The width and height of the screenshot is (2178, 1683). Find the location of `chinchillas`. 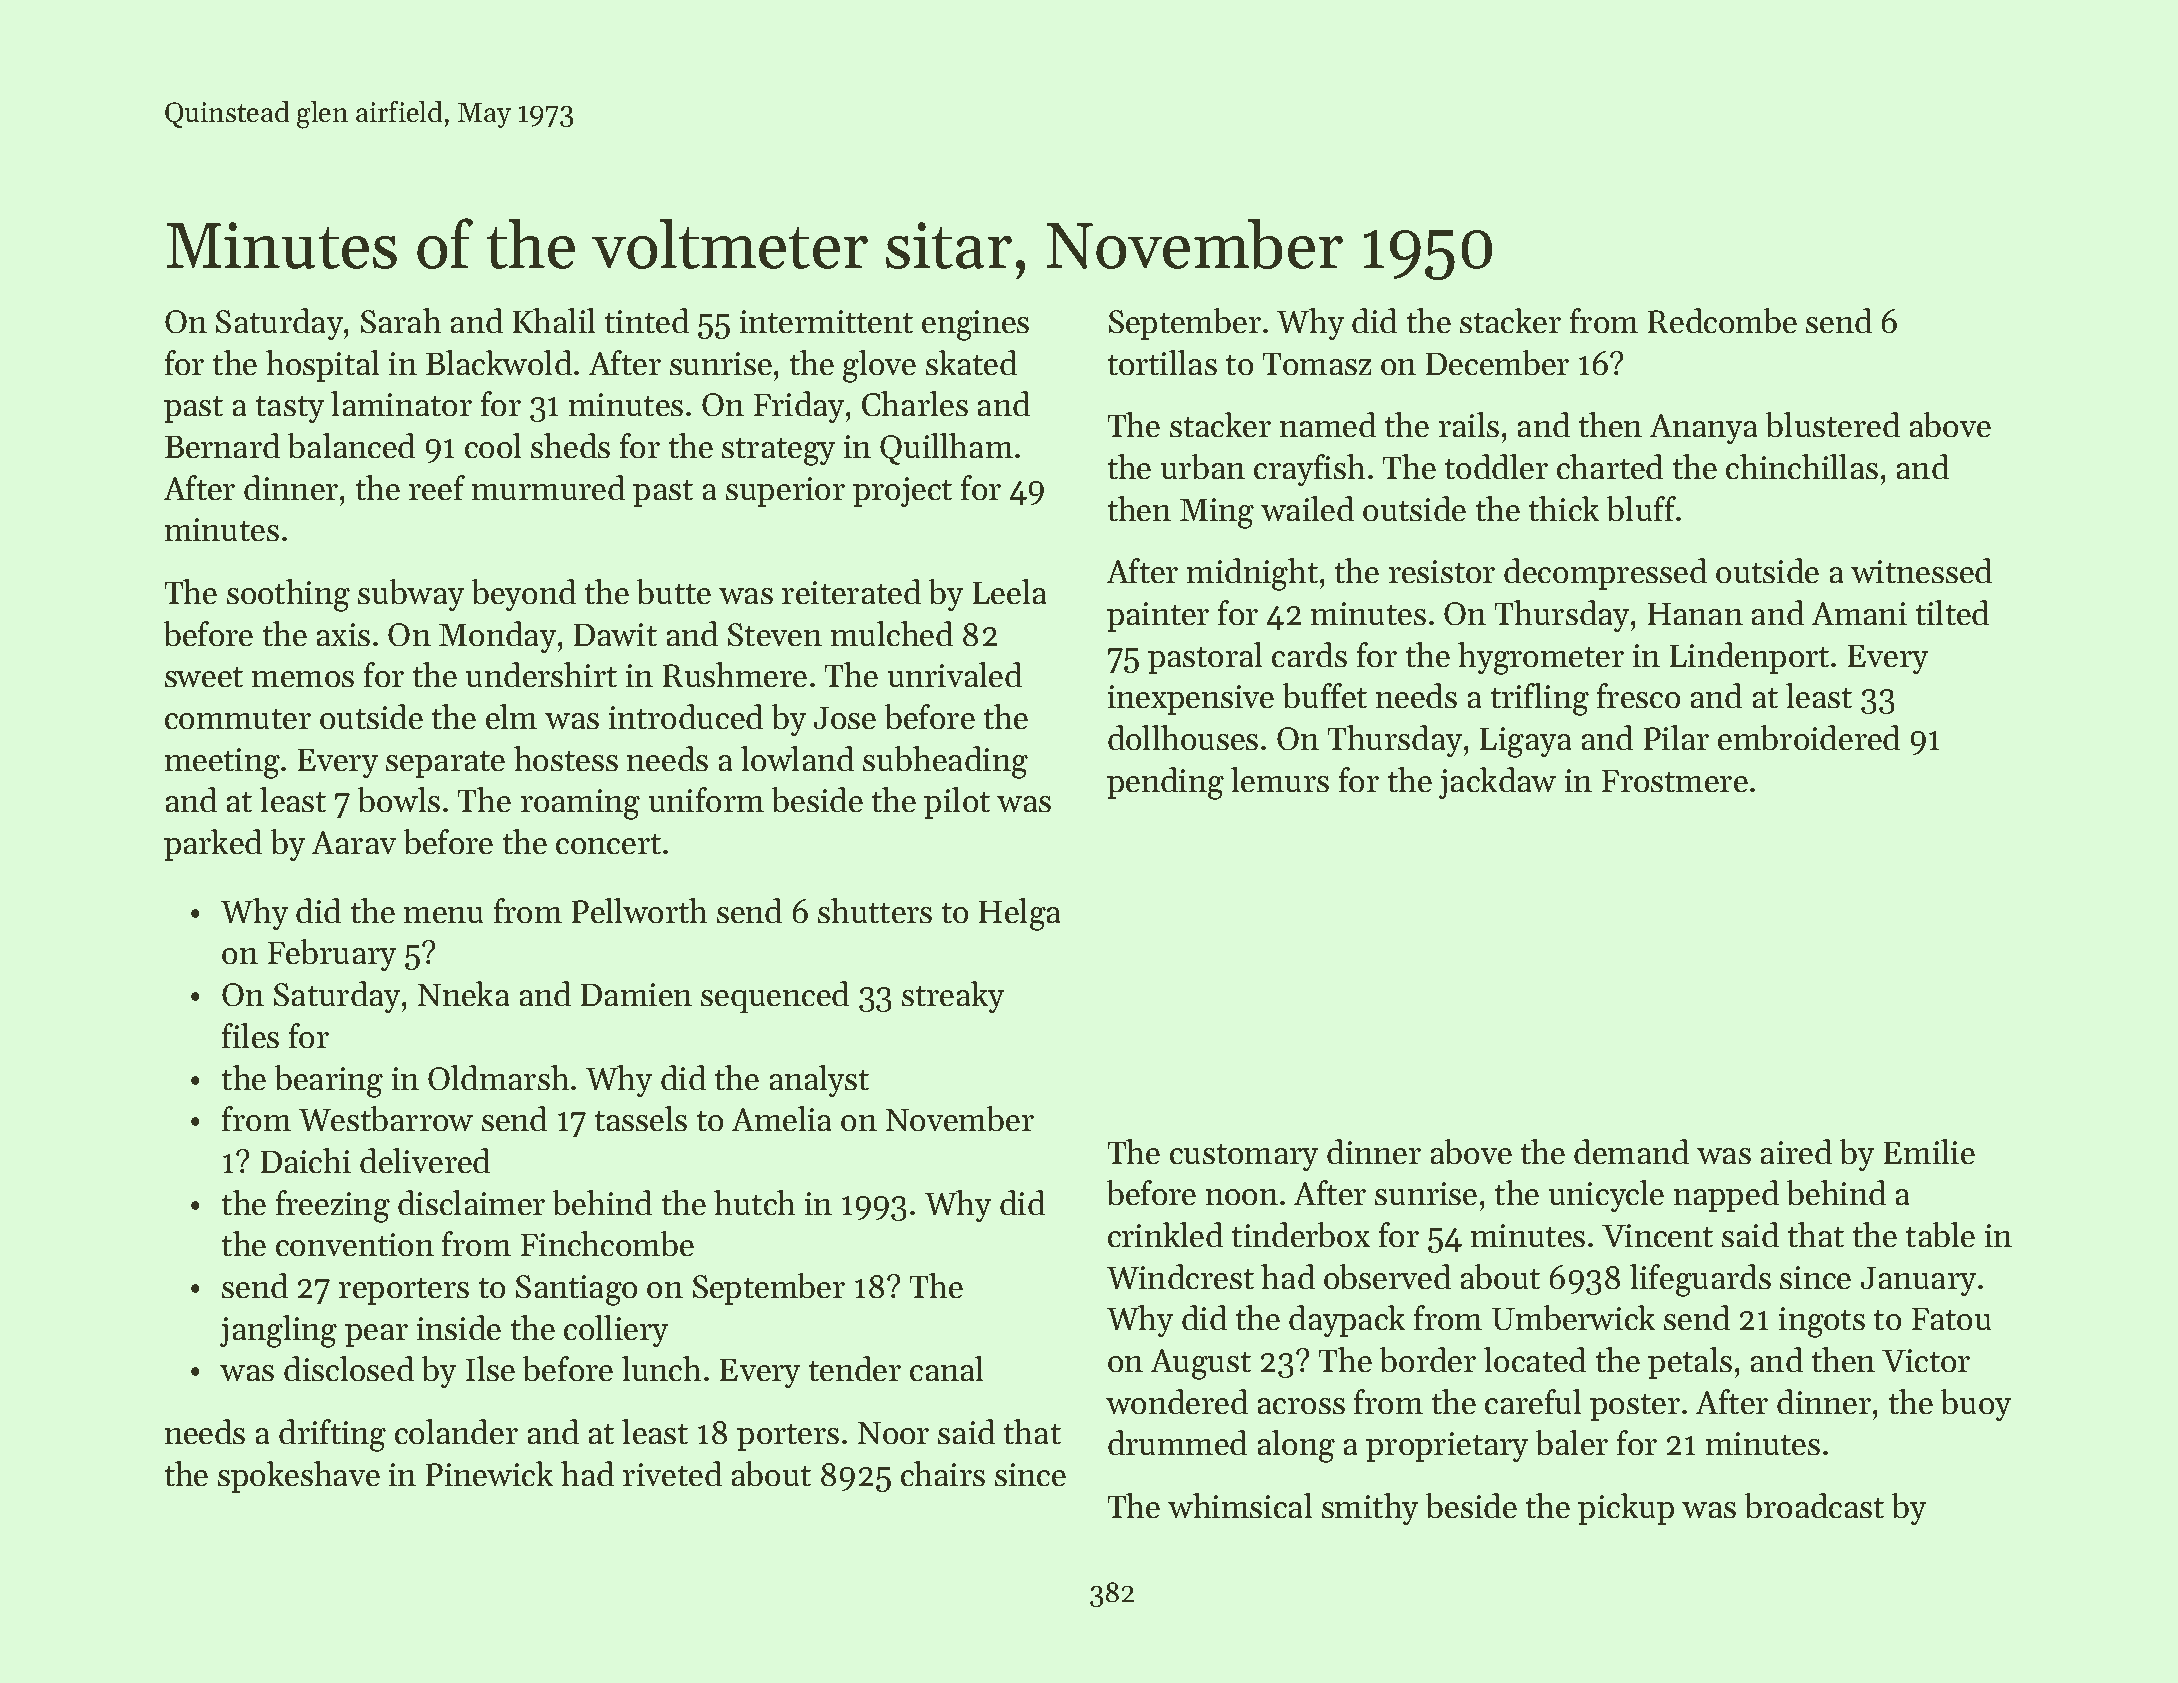

chinchillas is located at coordinates (1802, 466).
